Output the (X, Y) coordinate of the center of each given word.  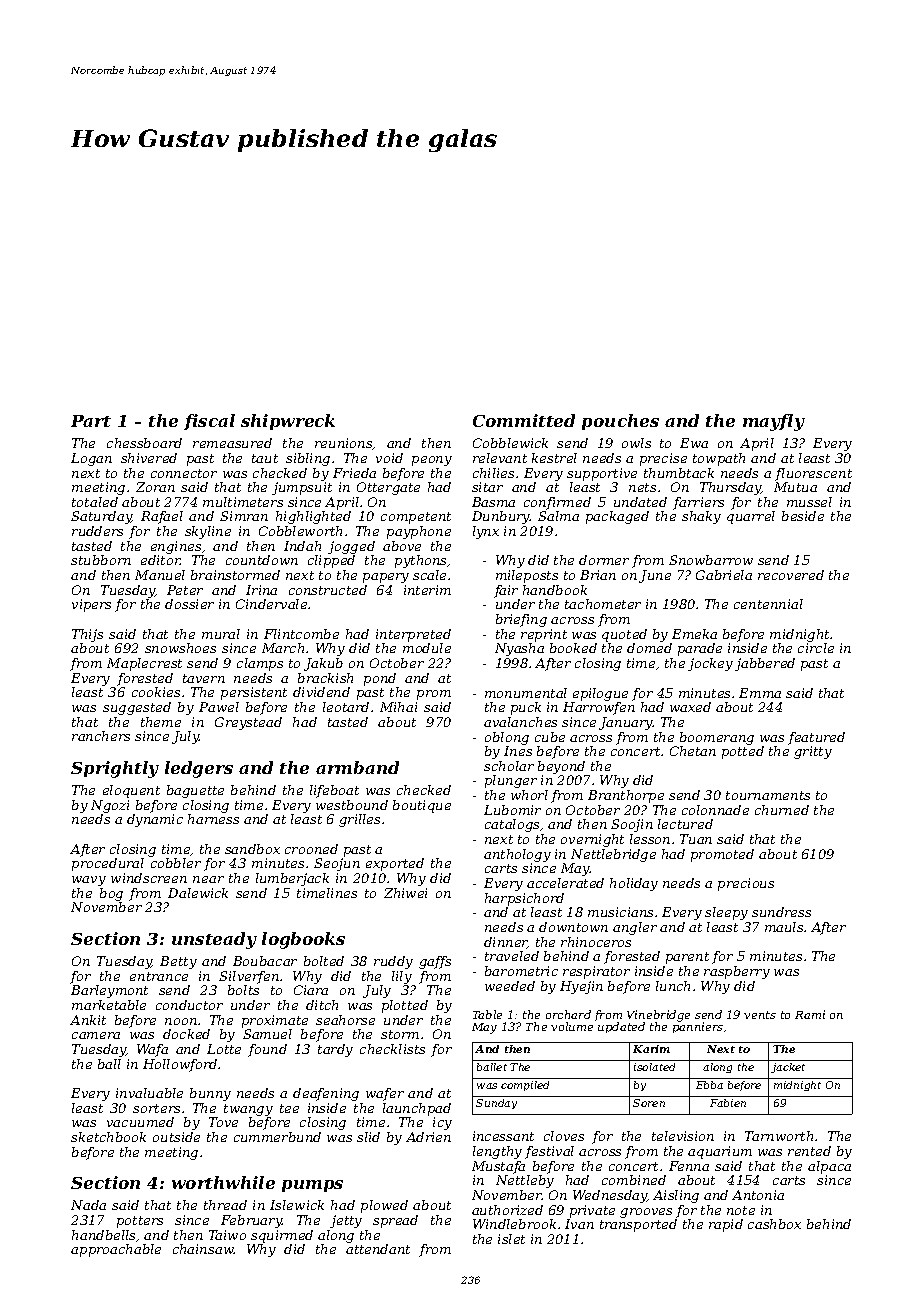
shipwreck (288, 422)
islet (511, 1239)
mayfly (774, 422)
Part (91, 421)
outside (176, 1137)
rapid (726, 1225)
